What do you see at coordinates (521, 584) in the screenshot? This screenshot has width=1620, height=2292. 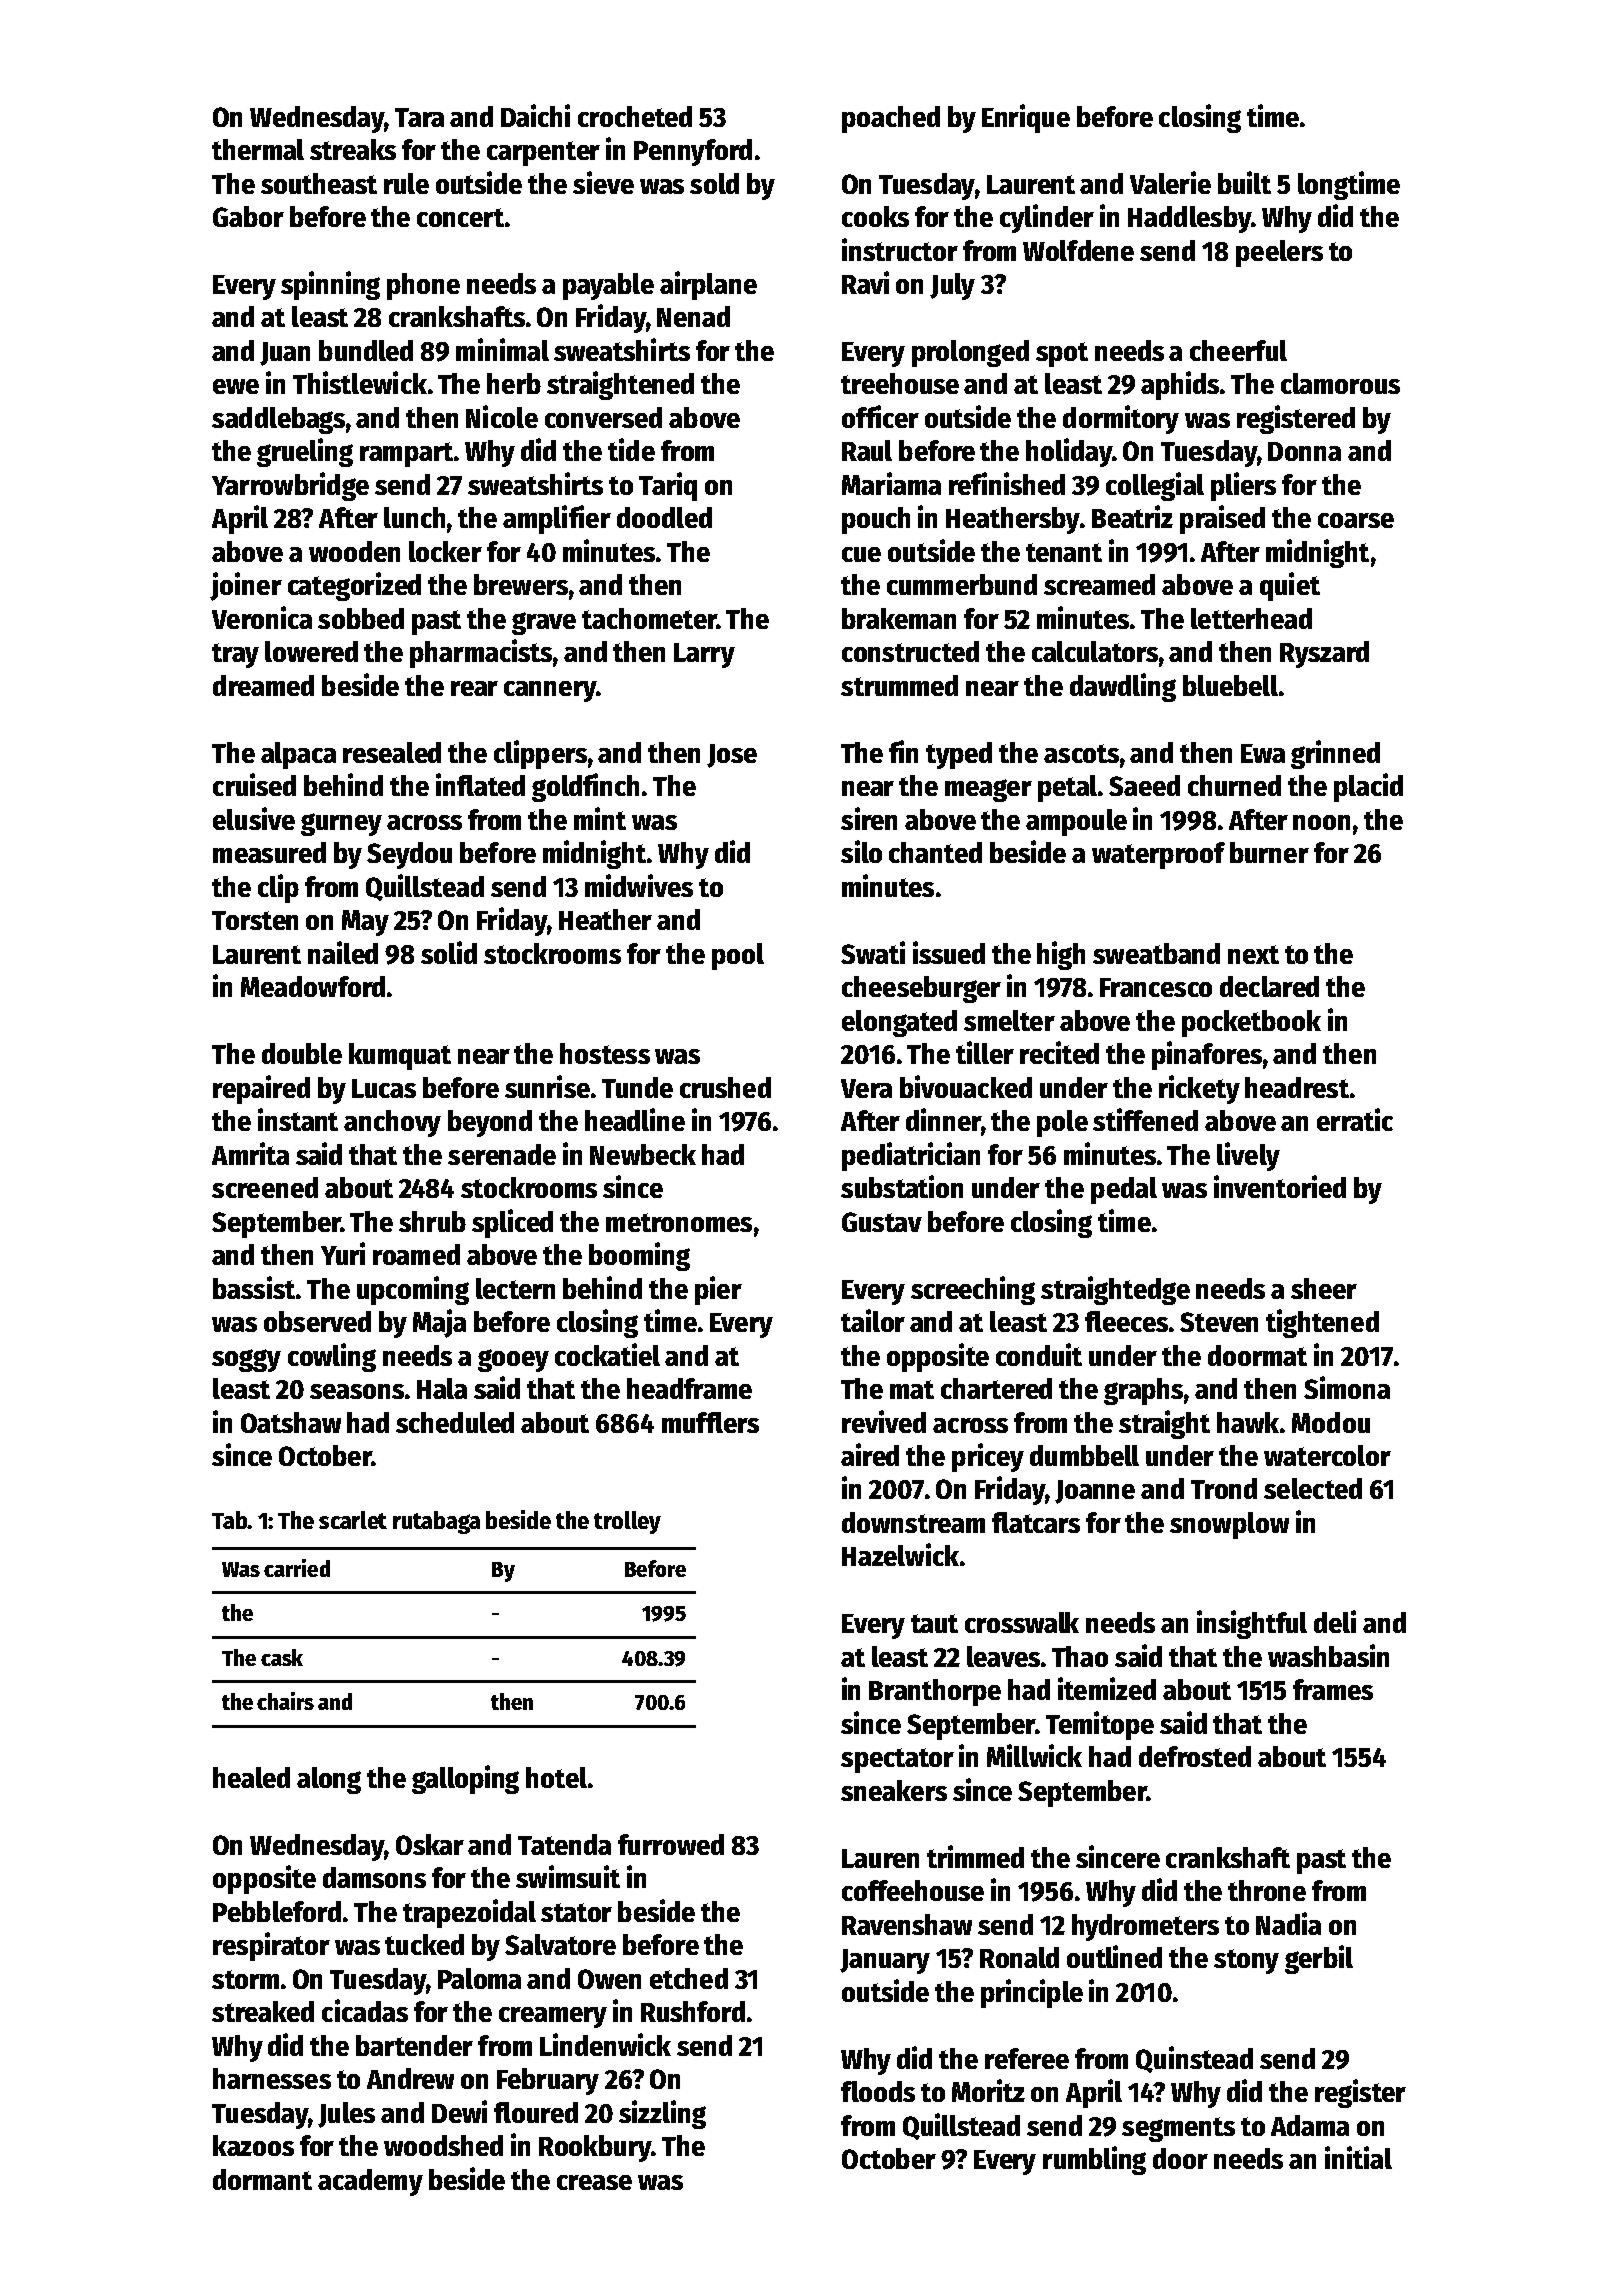 I see `brewers` at bounding box center [521, 584].
